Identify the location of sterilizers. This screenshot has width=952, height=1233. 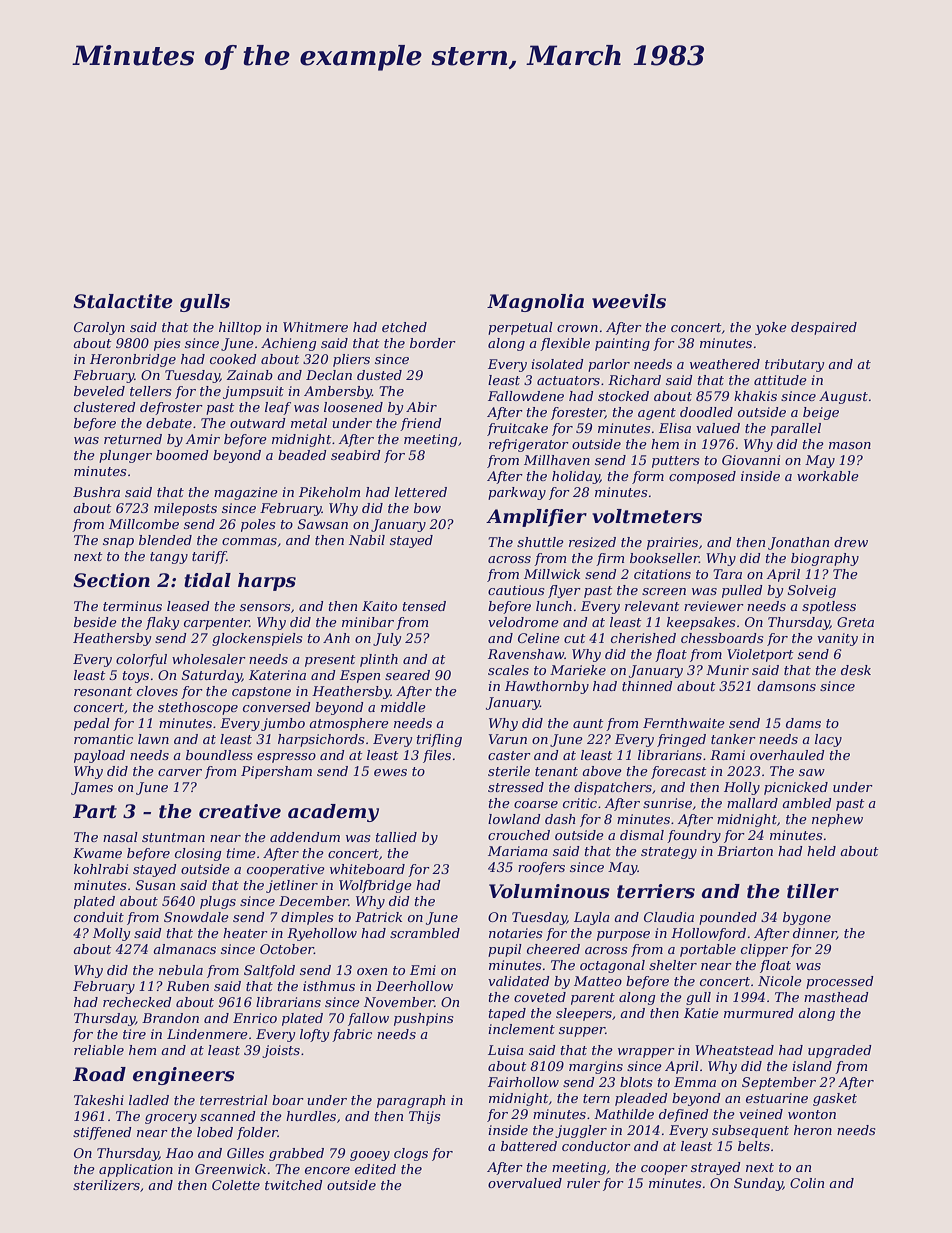
(106, 1185).
